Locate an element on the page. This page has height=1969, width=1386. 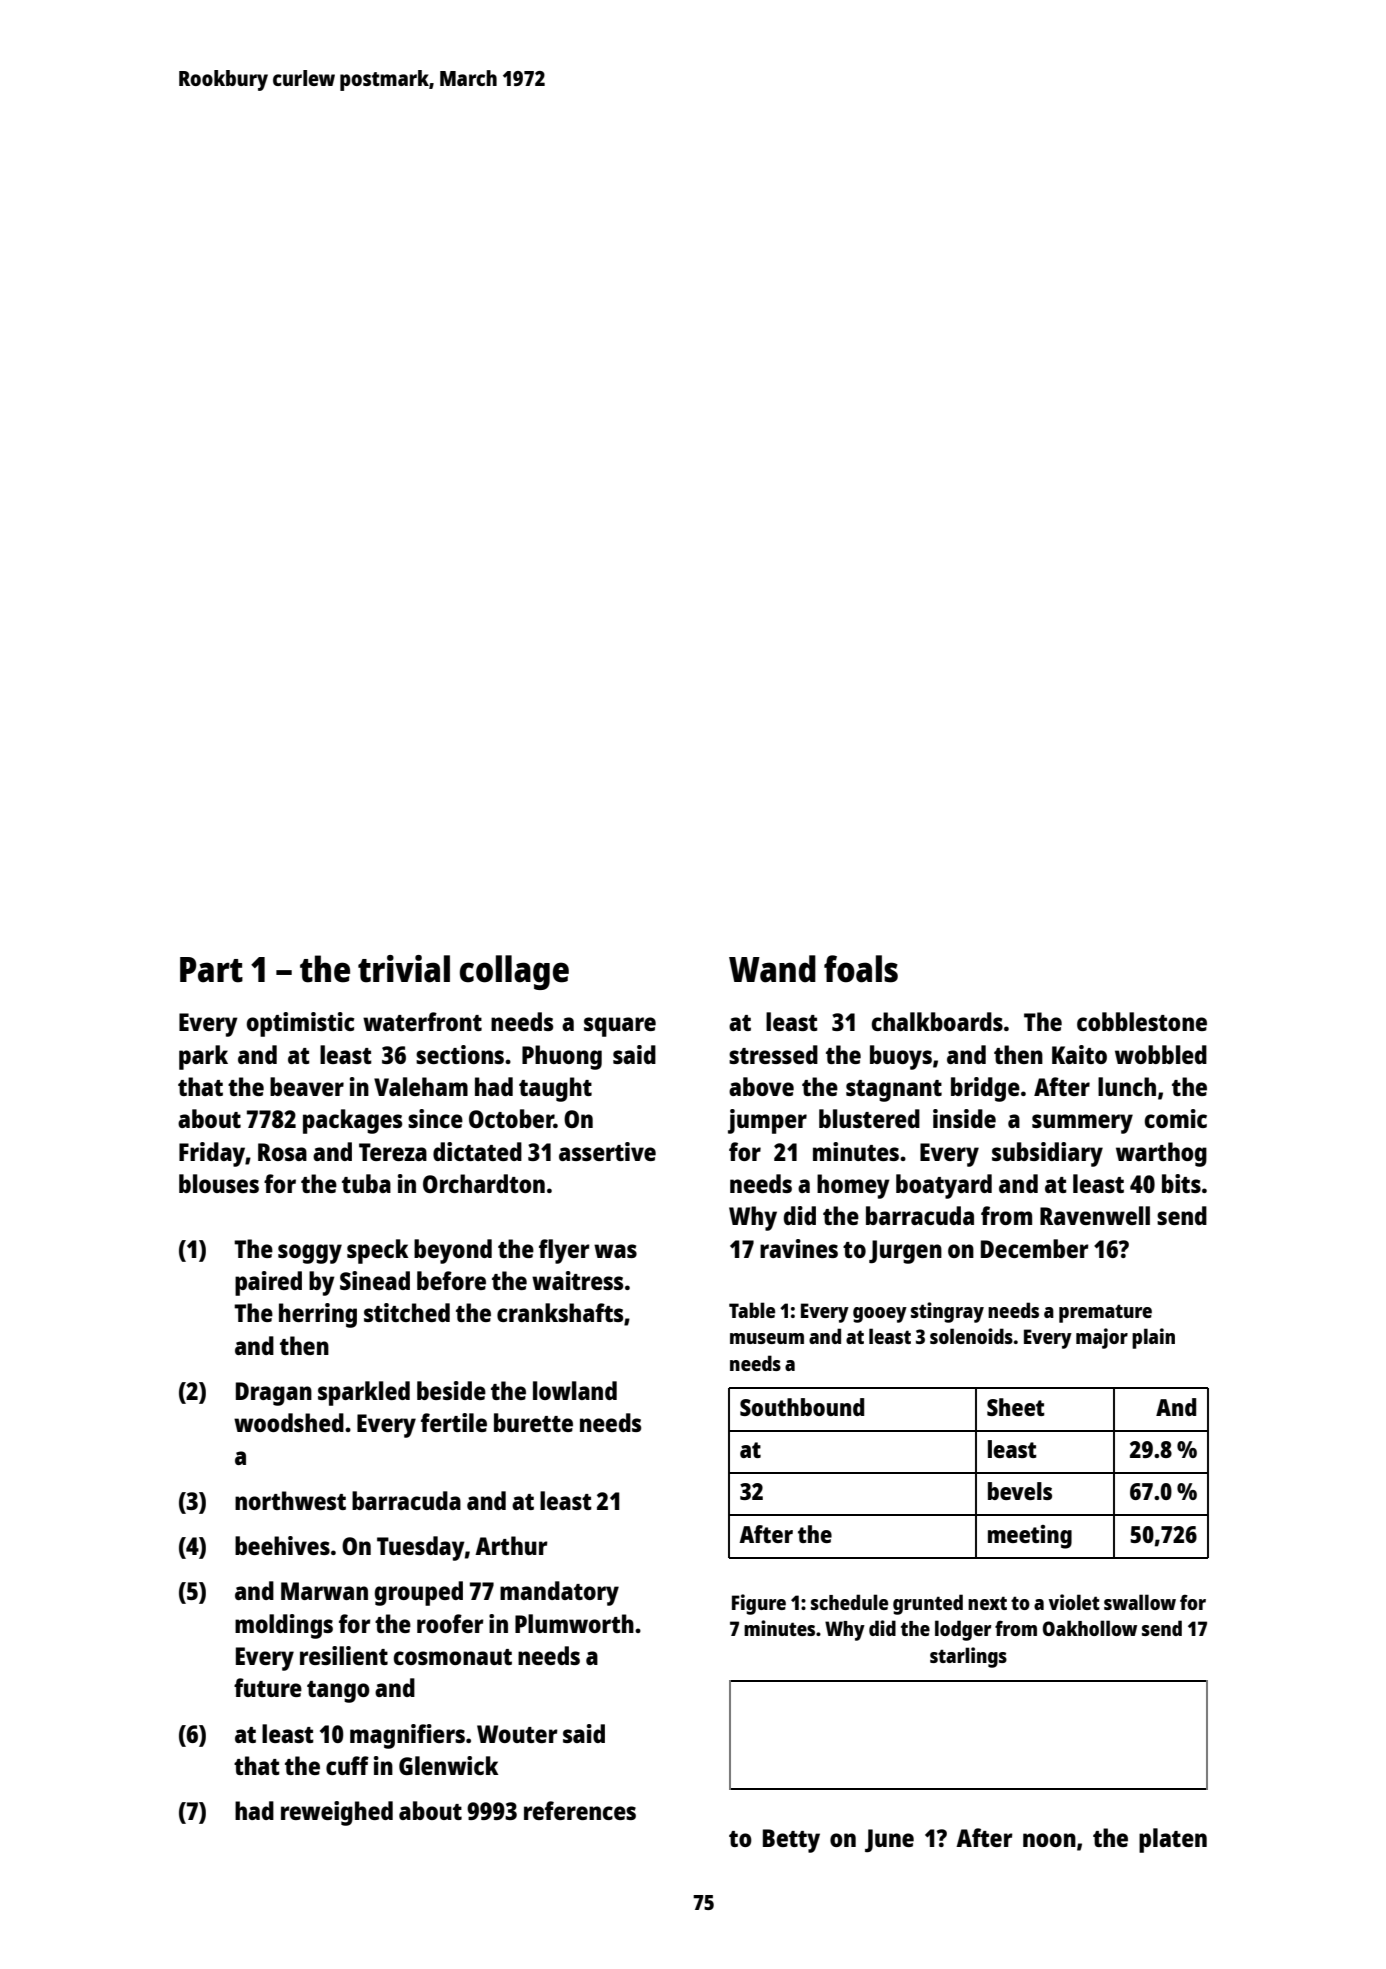
museum is located at coordinates (767, 1338).
